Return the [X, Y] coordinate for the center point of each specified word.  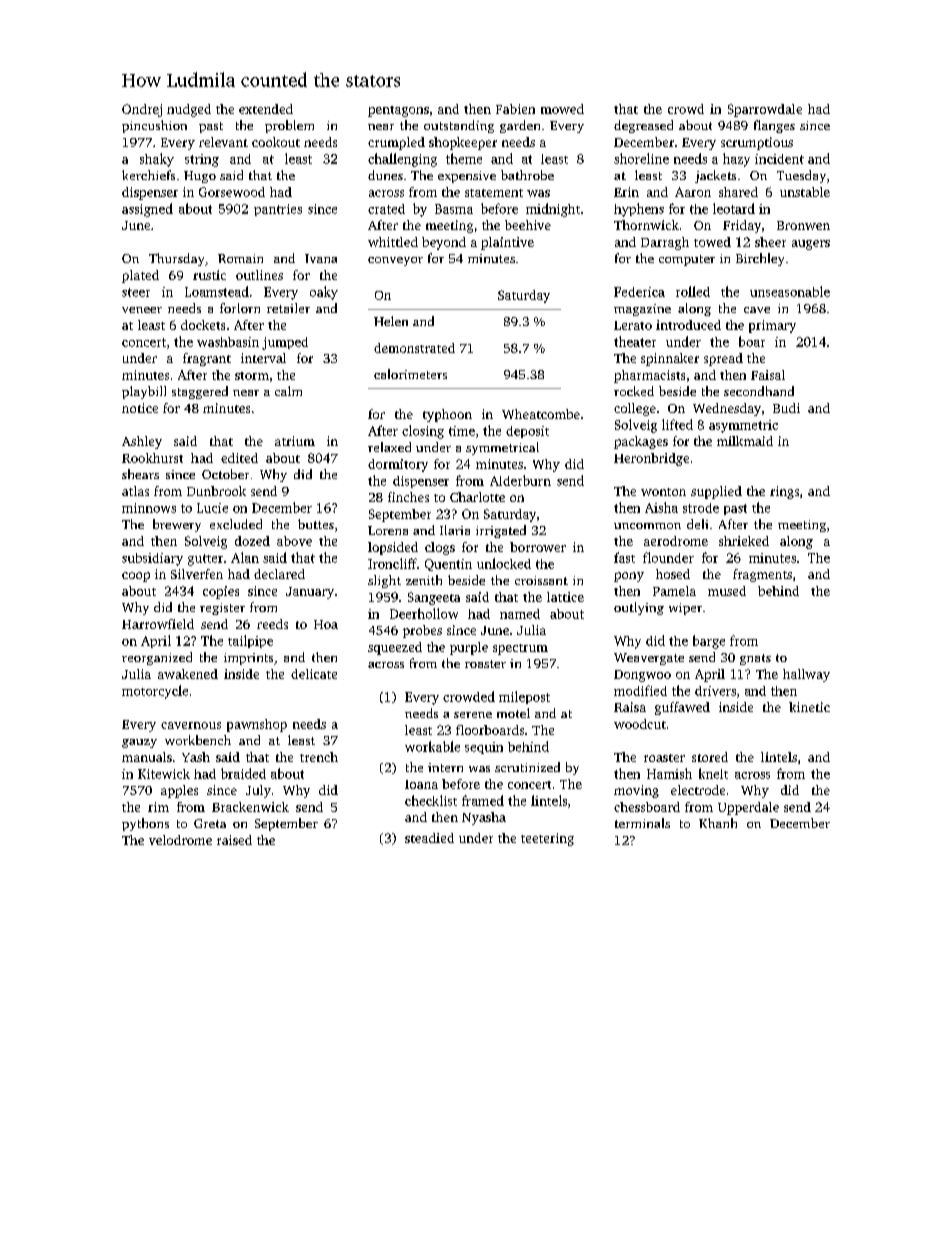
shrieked [744, 541]
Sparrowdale [765, 110]
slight [384, 581]
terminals [642, 823]
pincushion [154, 126]
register [222, 609]
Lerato [633, 325]
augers [811, 245]
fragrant [207, 359]
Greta [210, 823]
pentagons [398, 111]
